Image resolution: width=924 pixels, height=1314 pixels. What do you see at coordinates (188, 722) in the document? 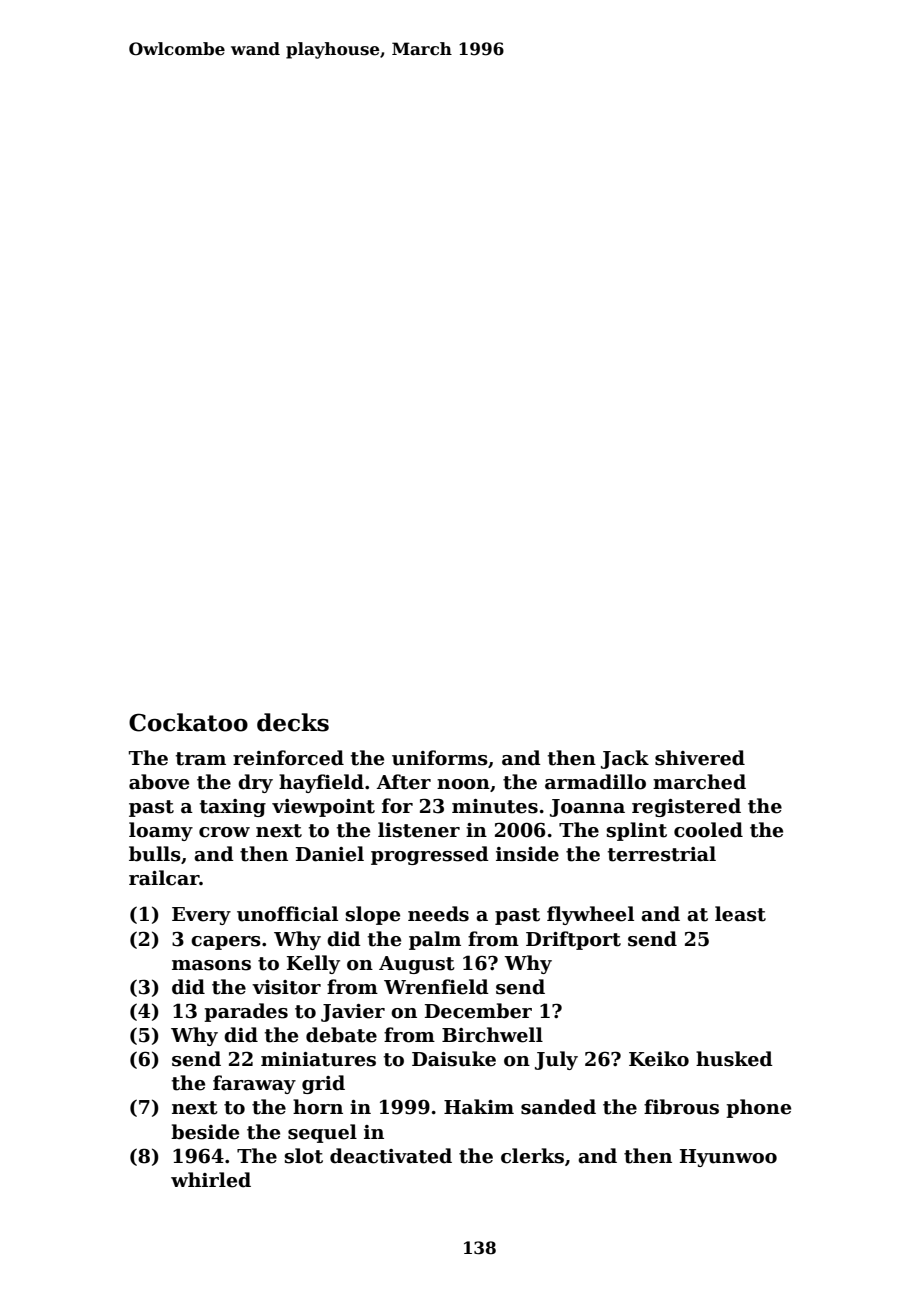
I see `Cockatoo` at bounding box center [188, 722].
